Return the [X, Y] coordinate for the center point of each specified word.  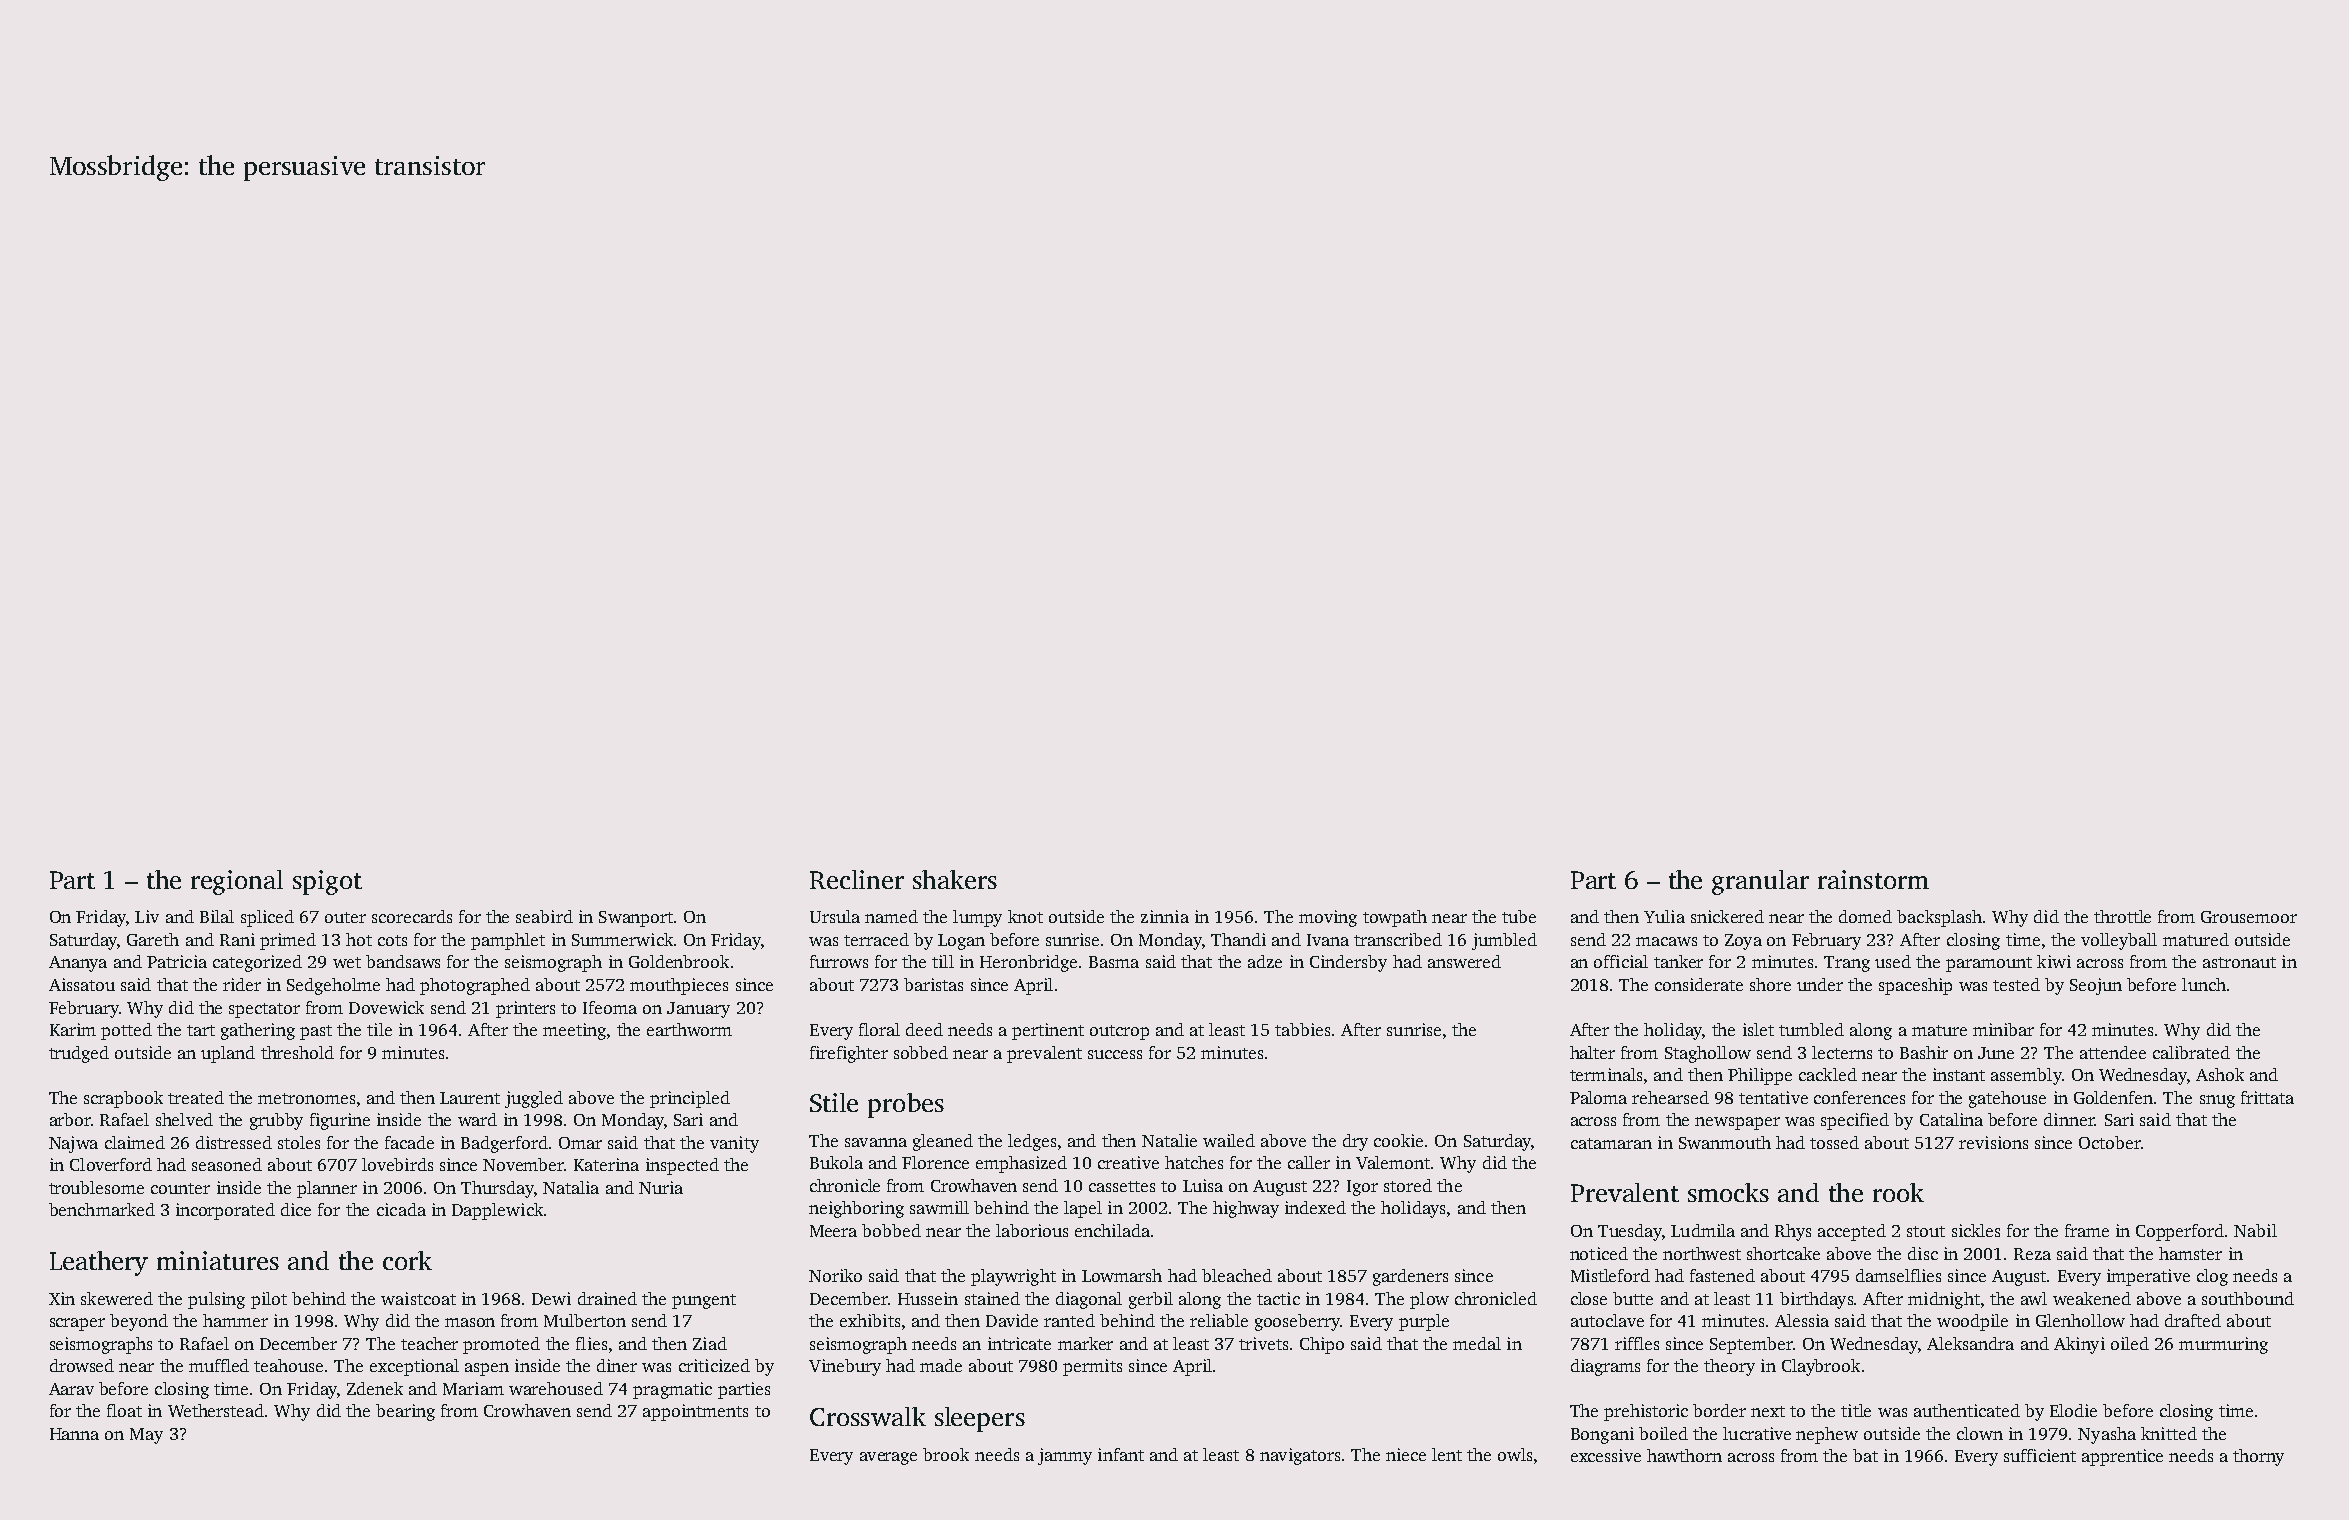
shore [1770, 984]
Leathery [99, 1263]
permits [1092, 1367]
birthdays [1816, 1300]
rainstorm [1873, 879]
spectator [264, 1010]
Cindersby [1348, 963]
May [146, 1436]
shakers [955, 879]
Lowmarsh [1122, 1275]
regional [237, 882]
